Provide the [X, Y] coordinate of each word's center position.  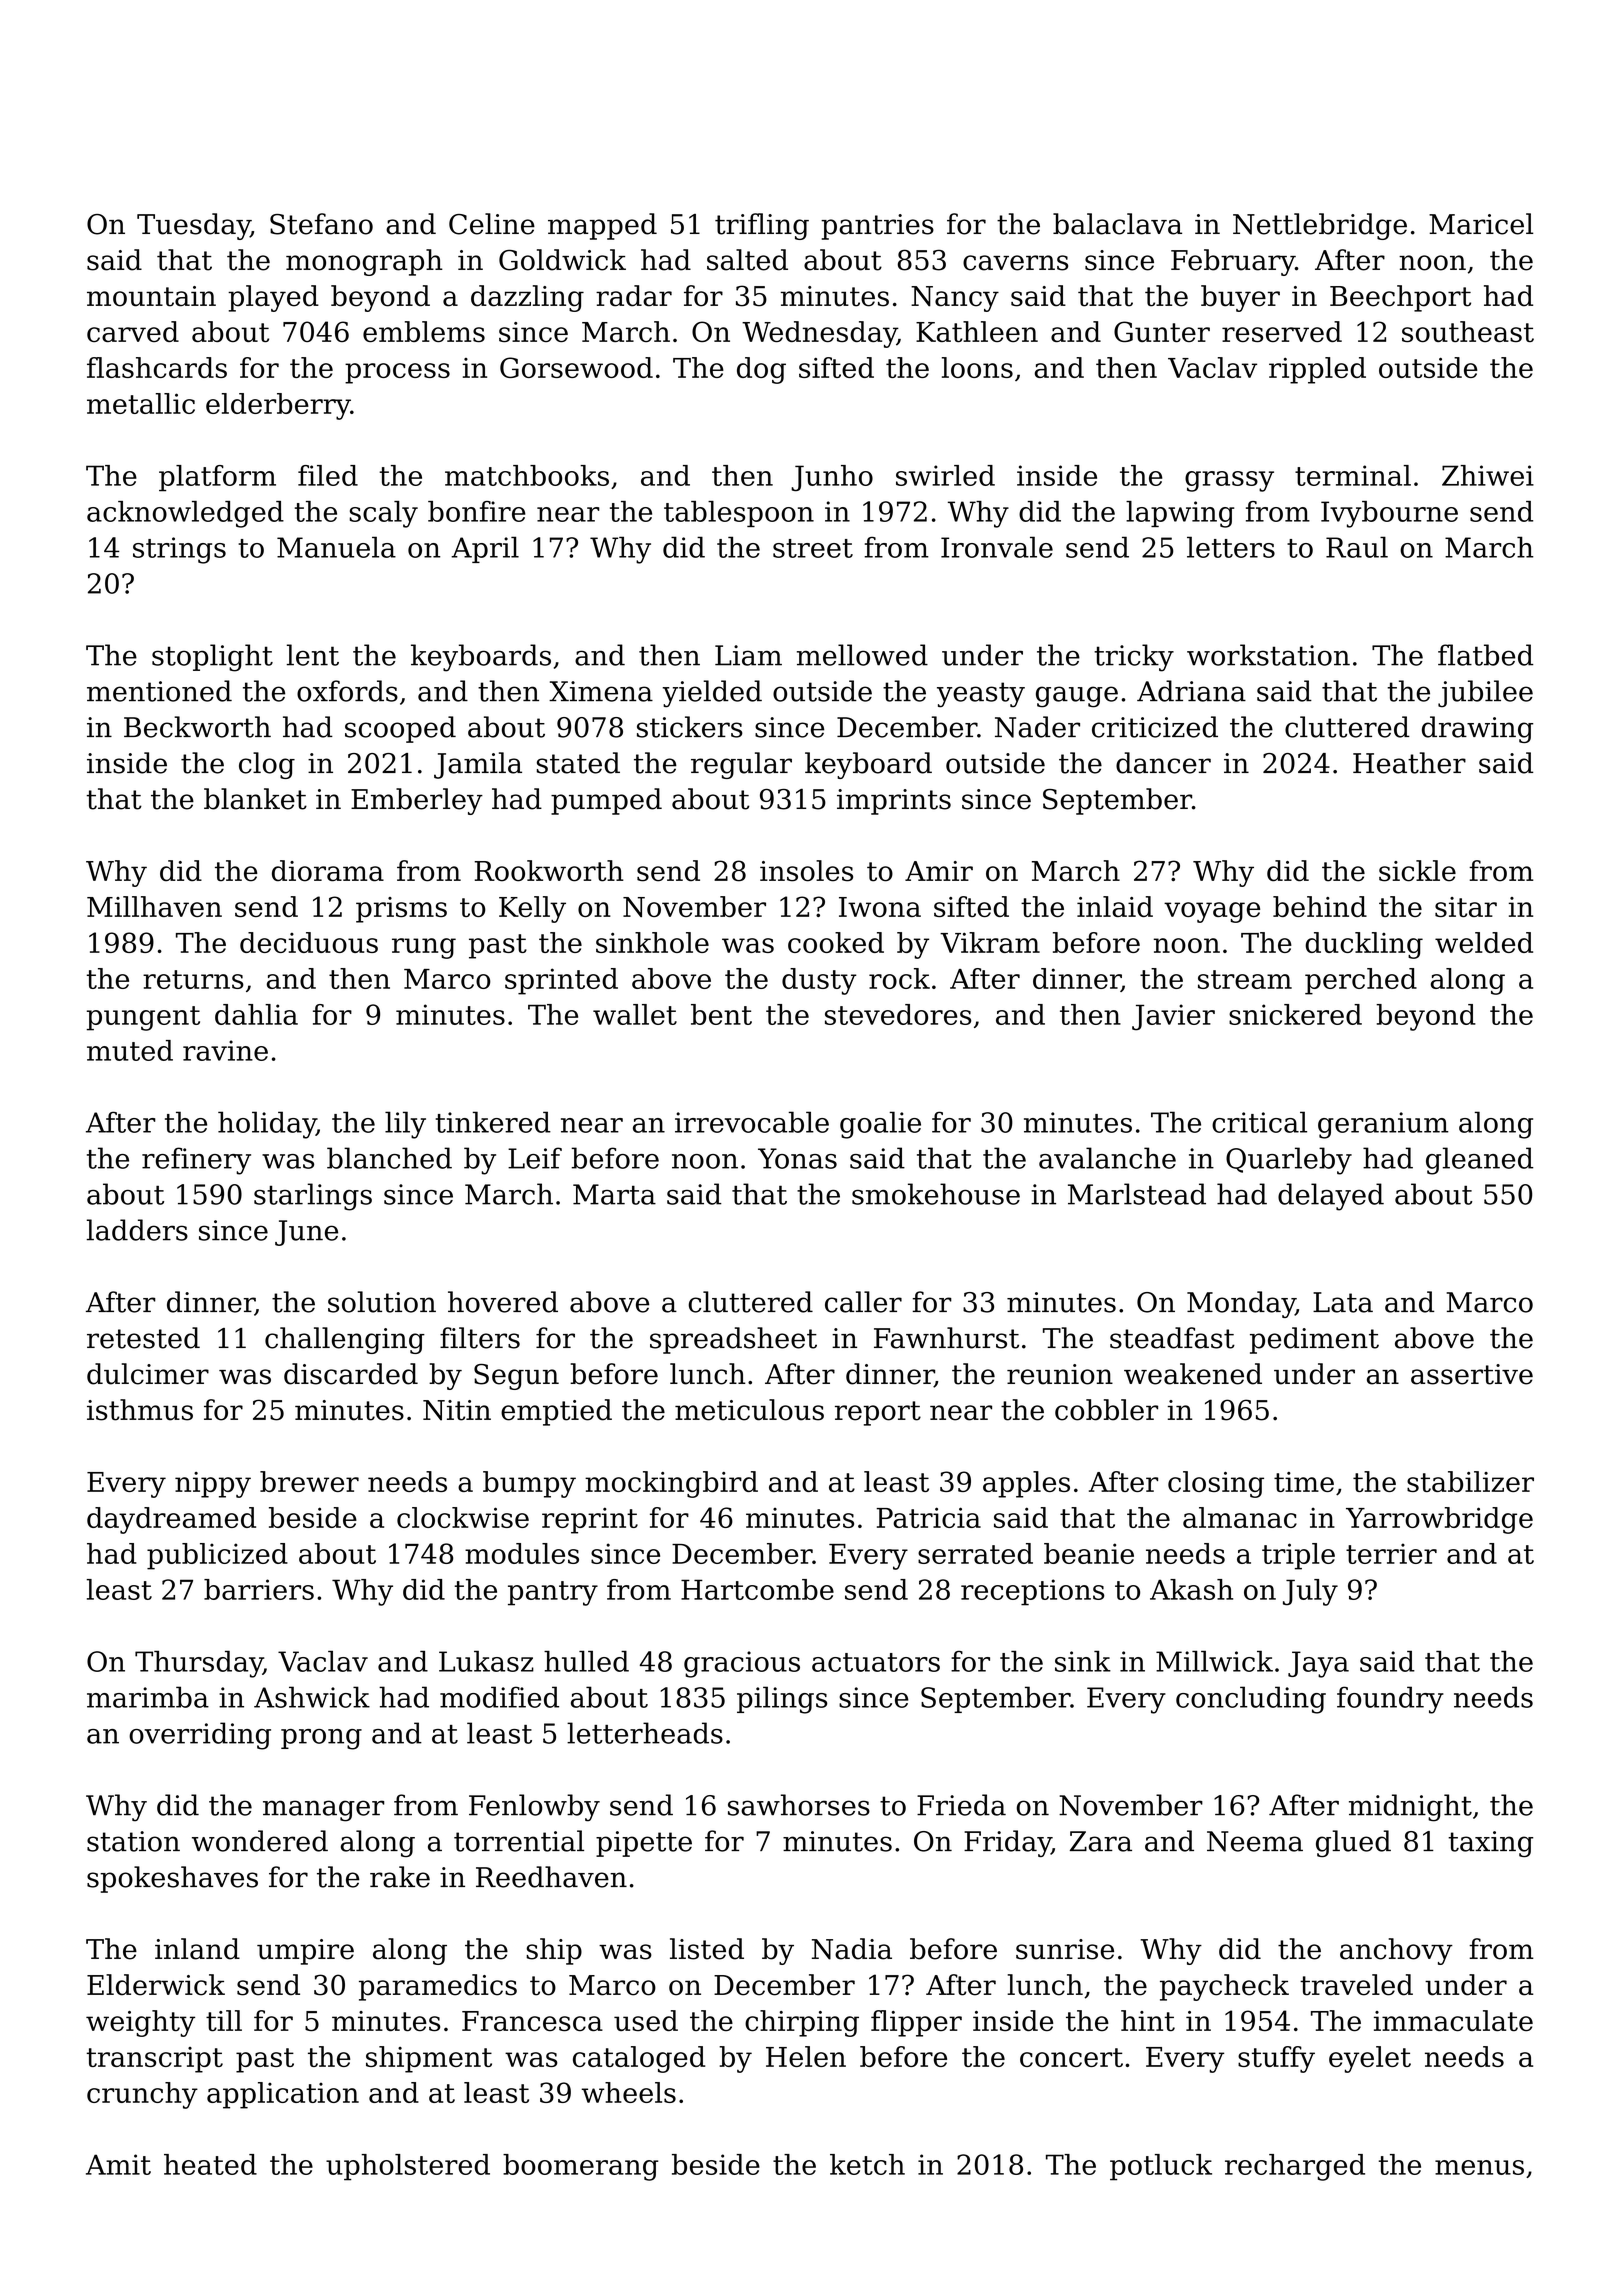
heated [210, 2164]
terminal [1353, 475]
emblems [424, 331]
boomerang [581, 2167]
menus [1479, 2167]
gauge [1077, 697]
